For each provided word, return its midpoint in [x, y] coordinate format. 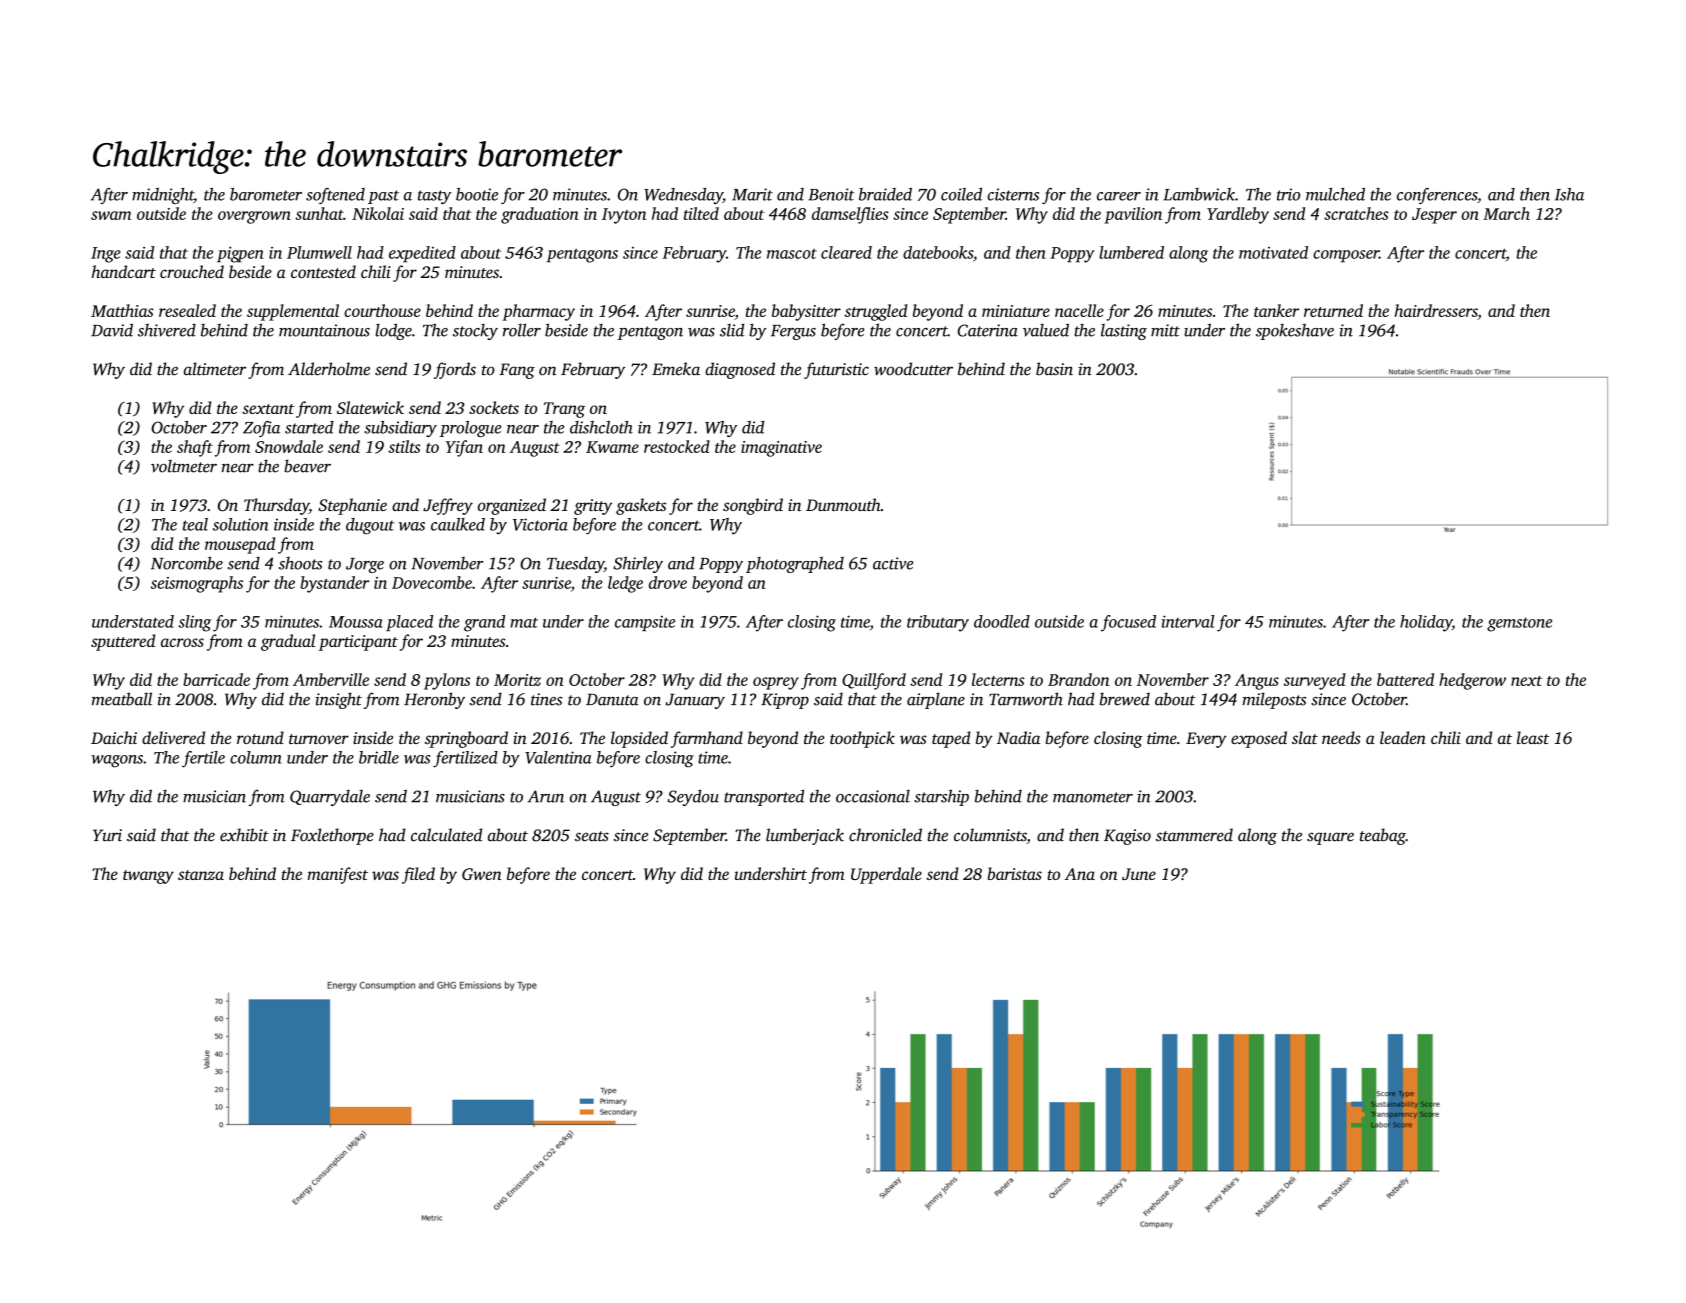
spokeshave [1295, 332]
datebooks [938, 252]
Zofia [261, 429]
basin [1054, 369]
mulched [1335, 194]
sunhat [319, 213]
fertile [203, 759]
